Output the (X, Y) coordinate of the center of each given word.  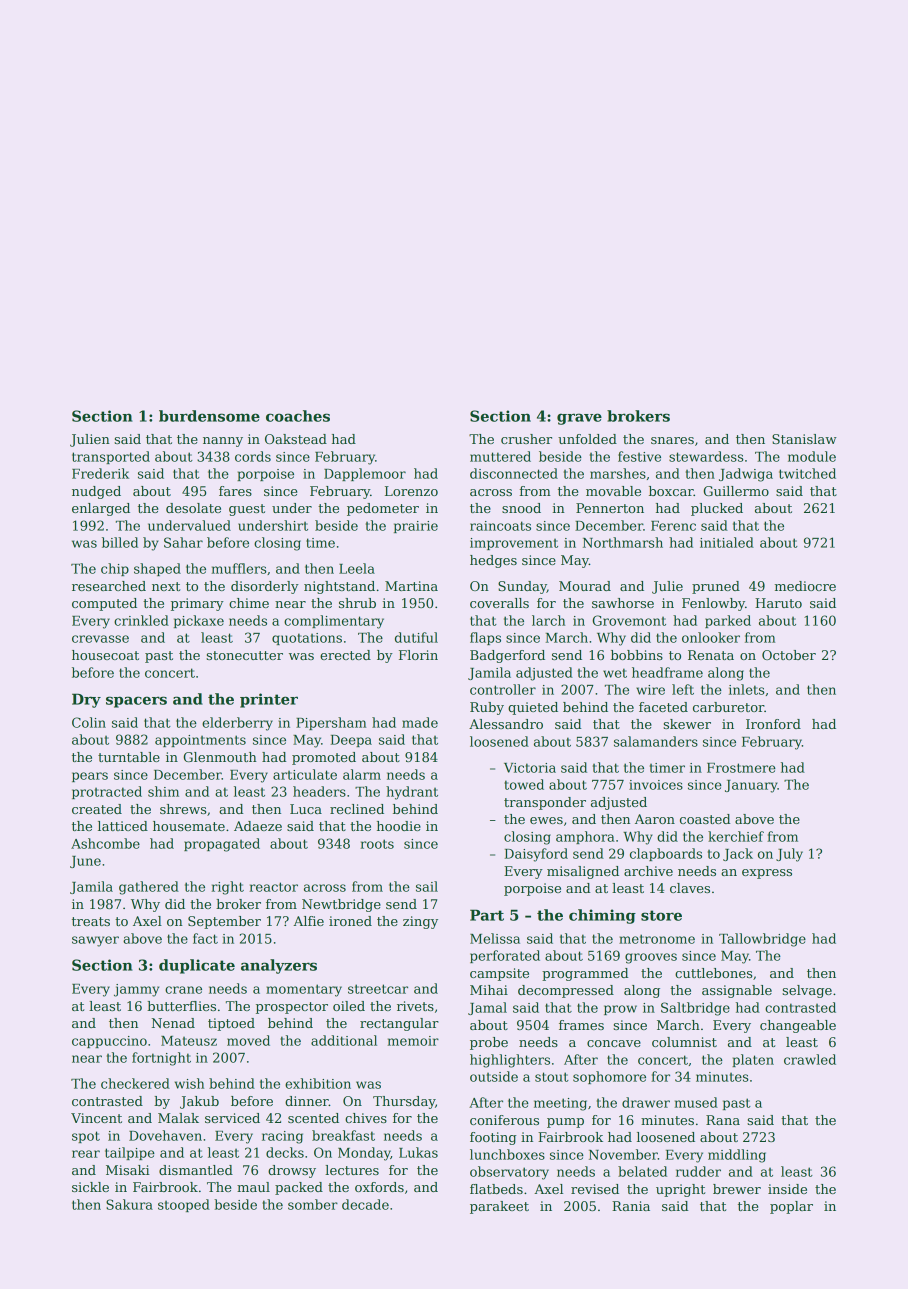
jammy (136, 990)
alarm (362, 774)
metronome (657, 939)
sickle (90, 1187)
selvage (807, 991)
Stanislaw (804, 439)
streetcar (378, 989)
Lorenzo (411, 491)
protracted (107, 792)
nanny (223, 442)
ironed (350, 921)
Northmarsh (623, 542)
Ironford (773, 724)
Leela (357, 568)
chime (249, 603)
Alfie (308, 921)
